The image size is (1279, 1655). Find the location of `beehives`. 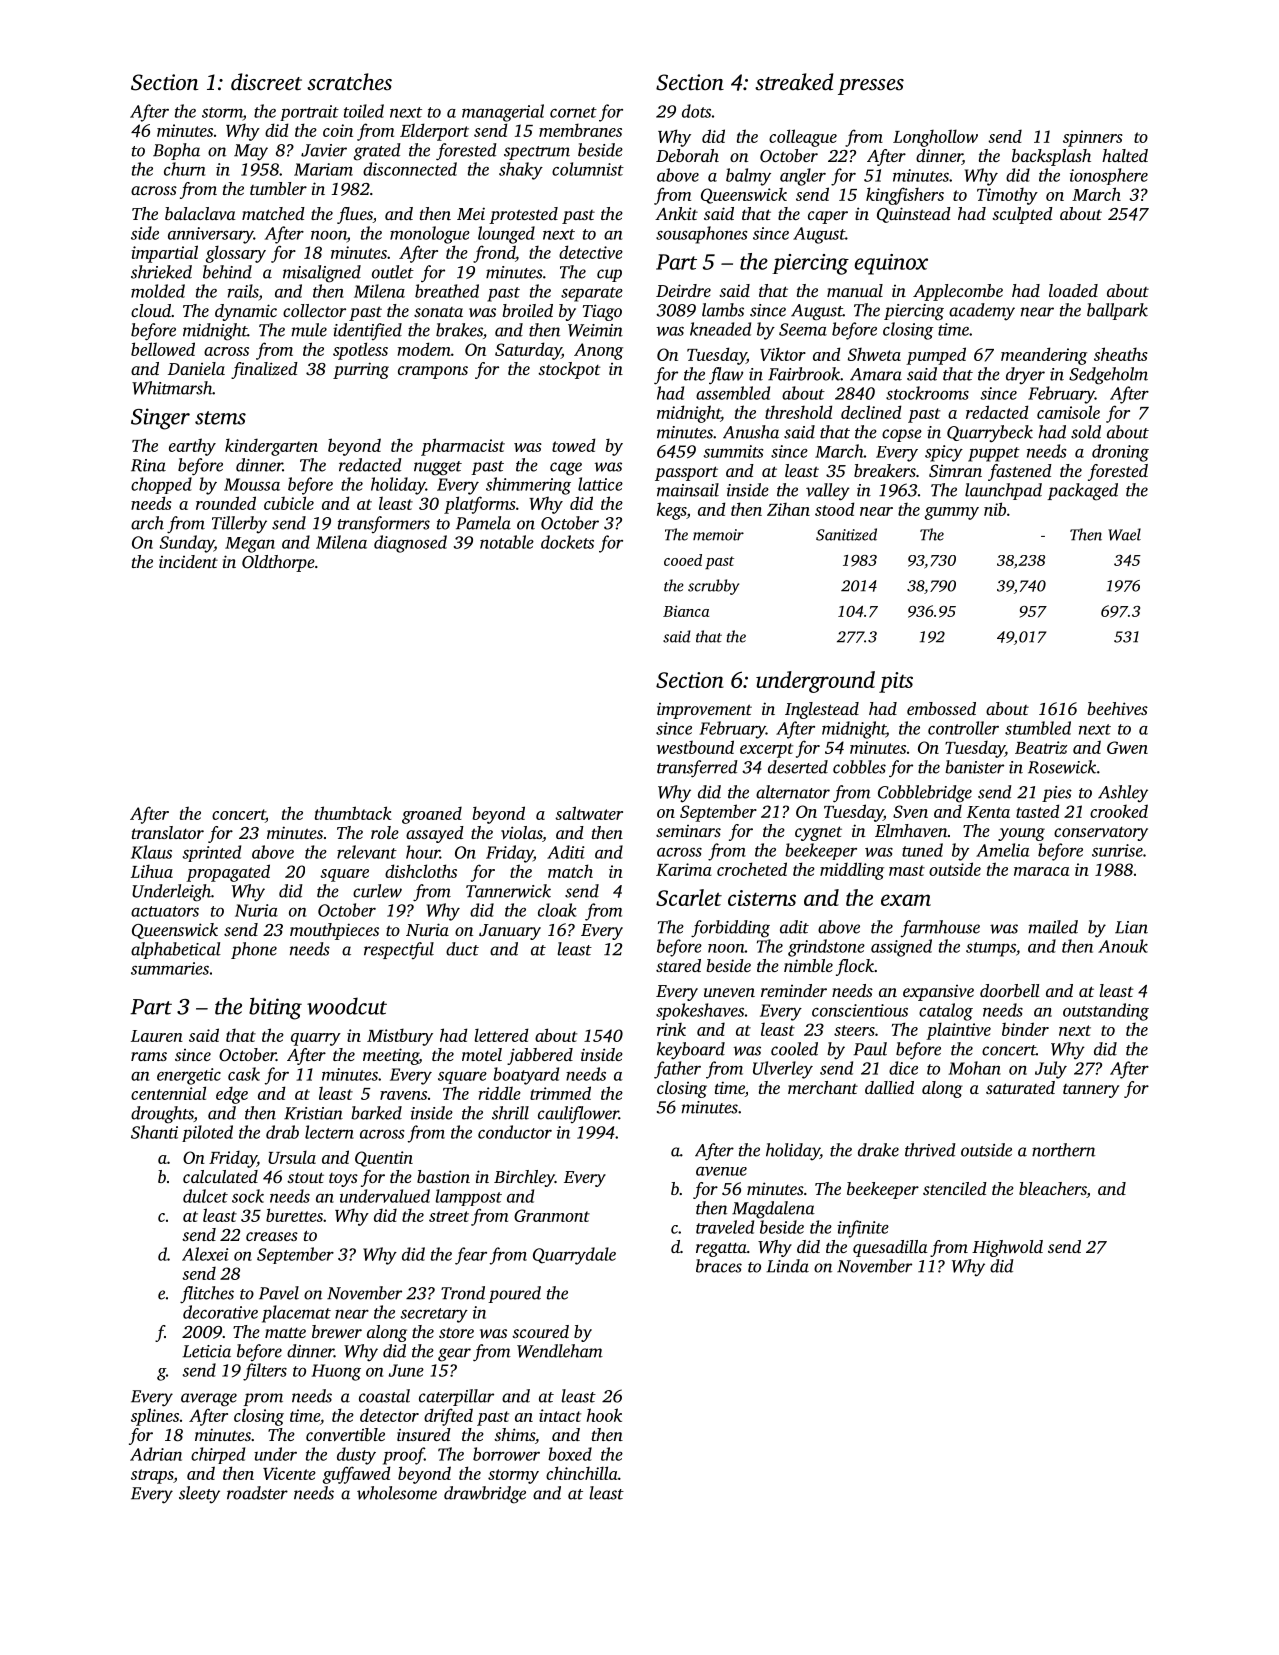

beehives is located at coordinates (1117, 708).
